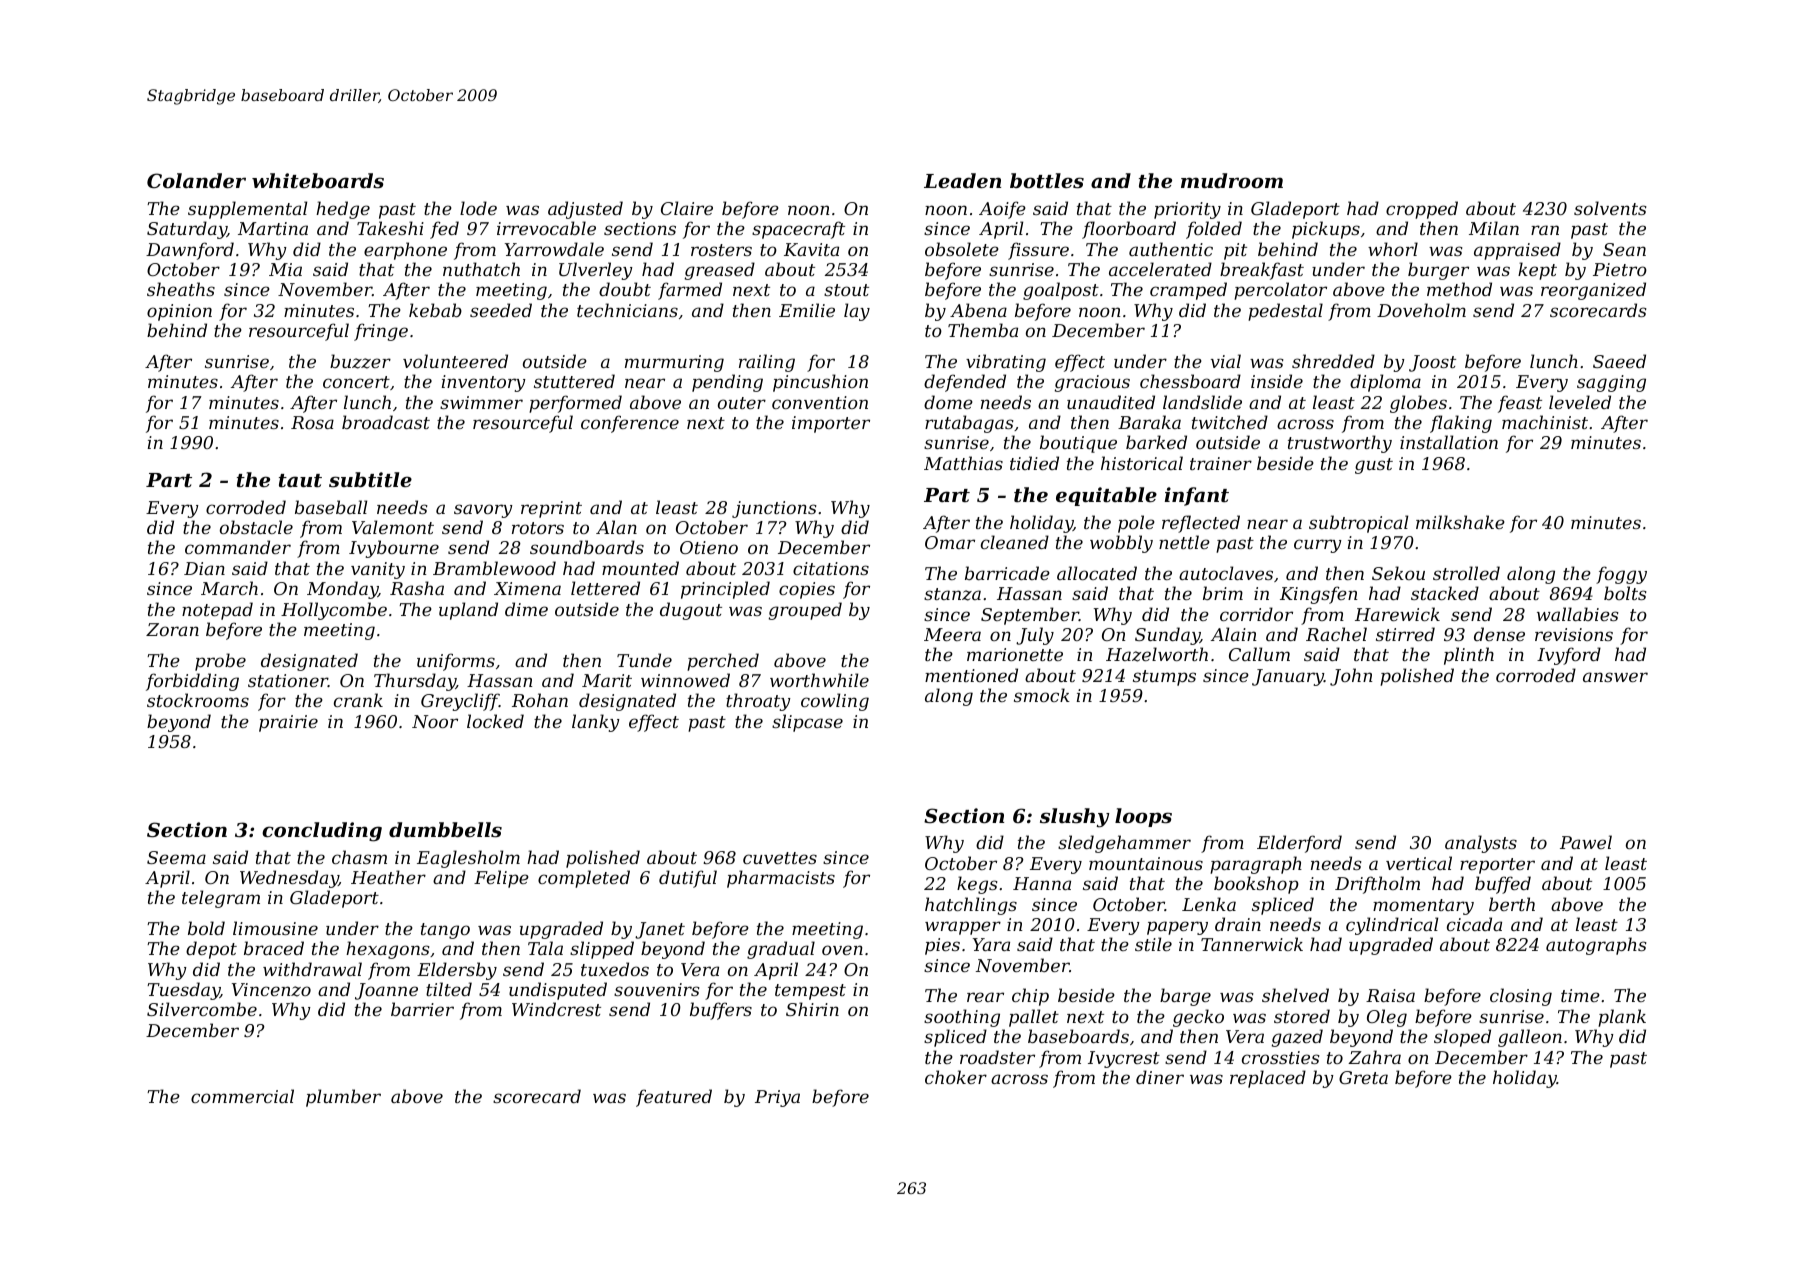 Image resolution: width=1794 pixels, height=1268 pixels. Describe the element at coordinates (1377, 885) in the image. I see `Driftholm` at that location.
